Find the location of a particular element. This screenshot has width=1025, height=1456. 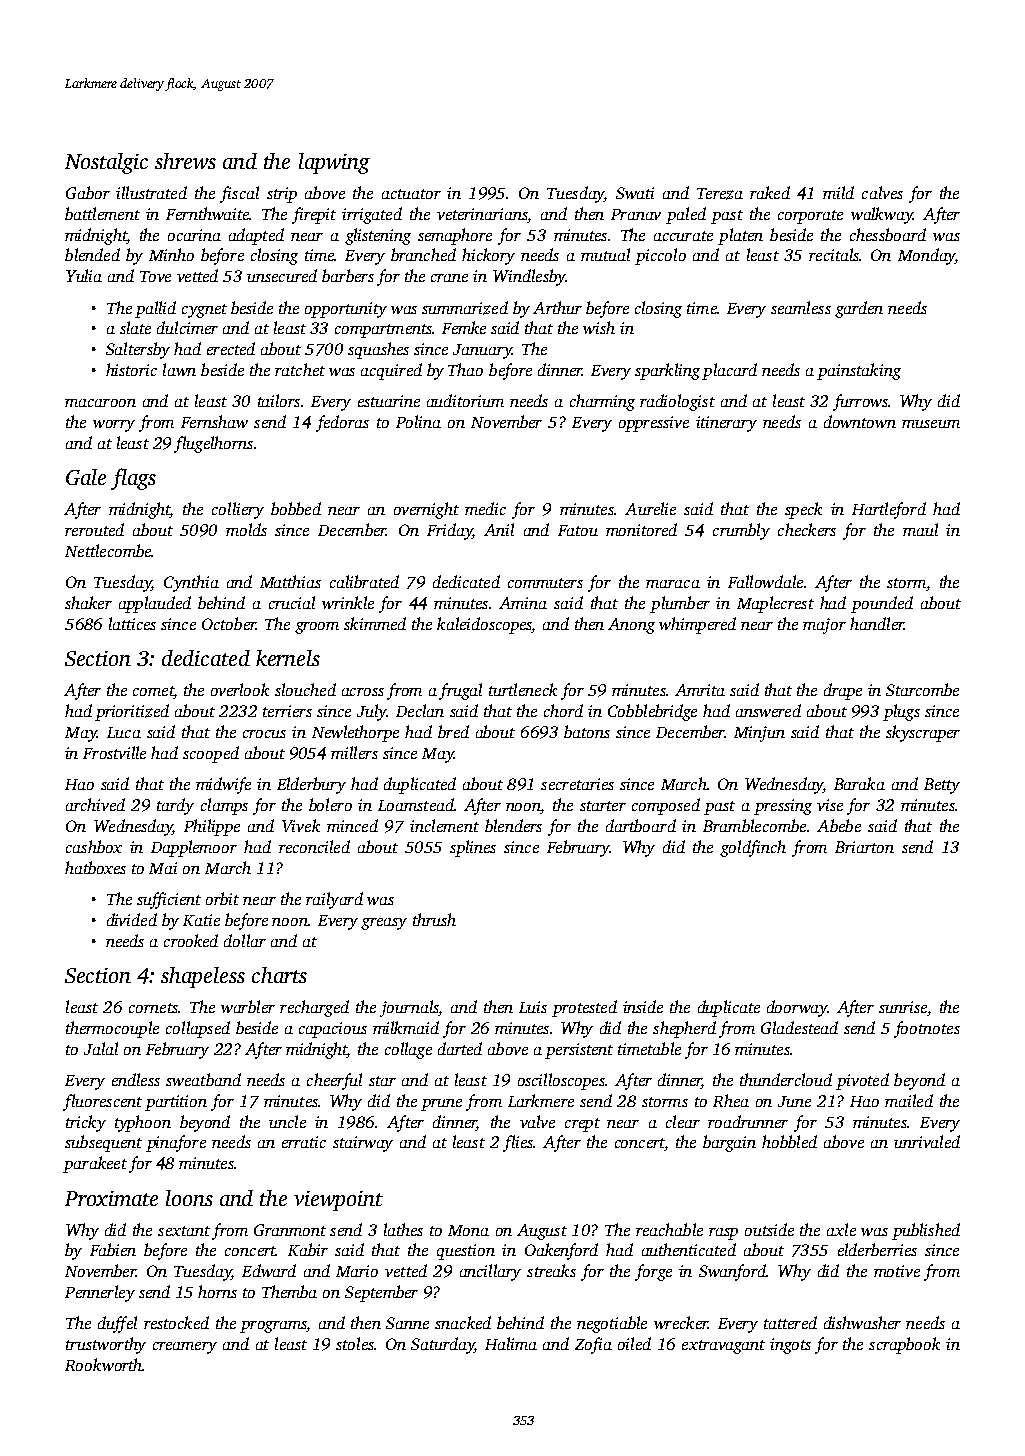

Fernshaw is located at coordinates (214, 421).
